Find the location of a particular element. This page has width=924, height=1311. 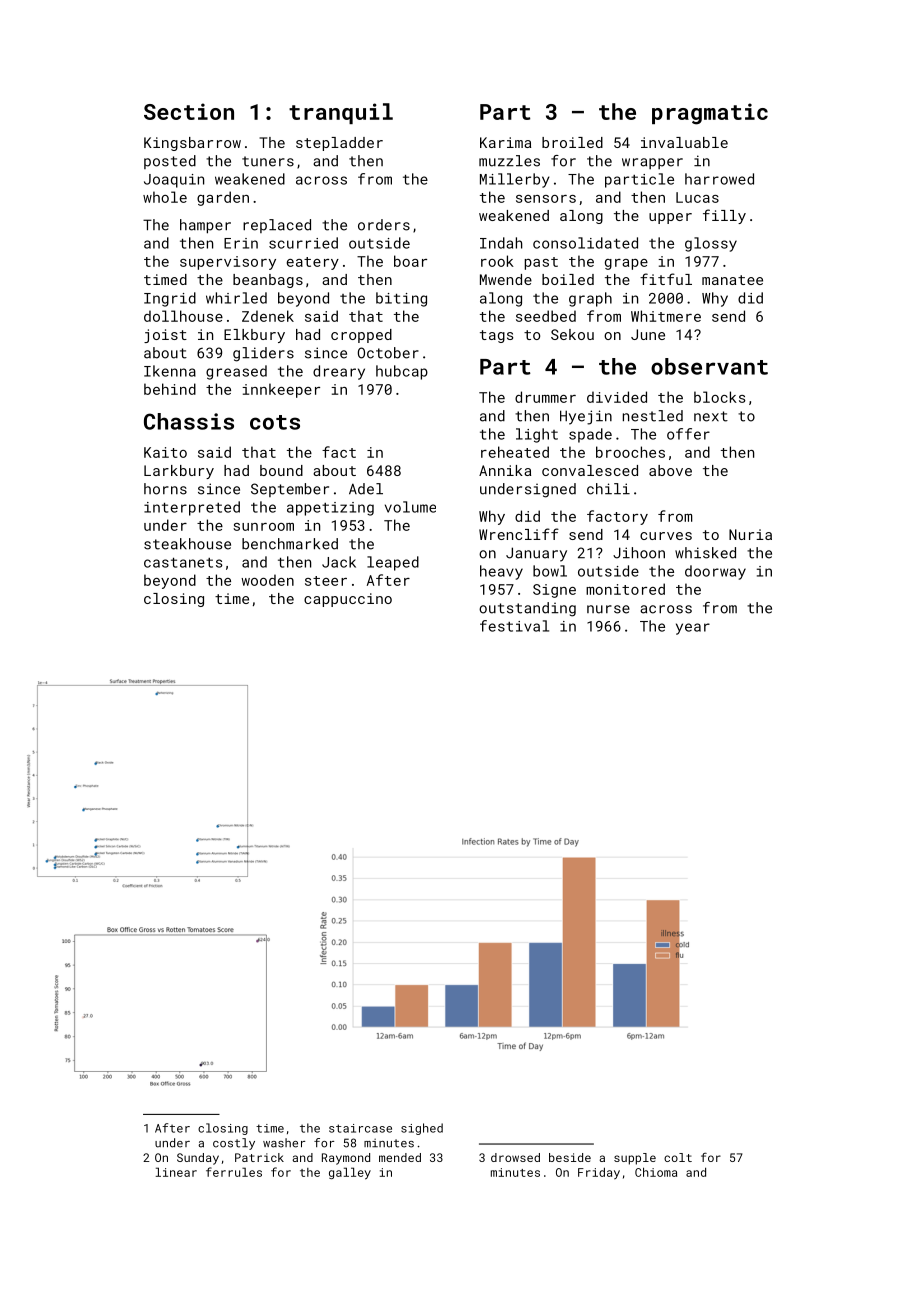

festival is located at coordinates (514, 626).
